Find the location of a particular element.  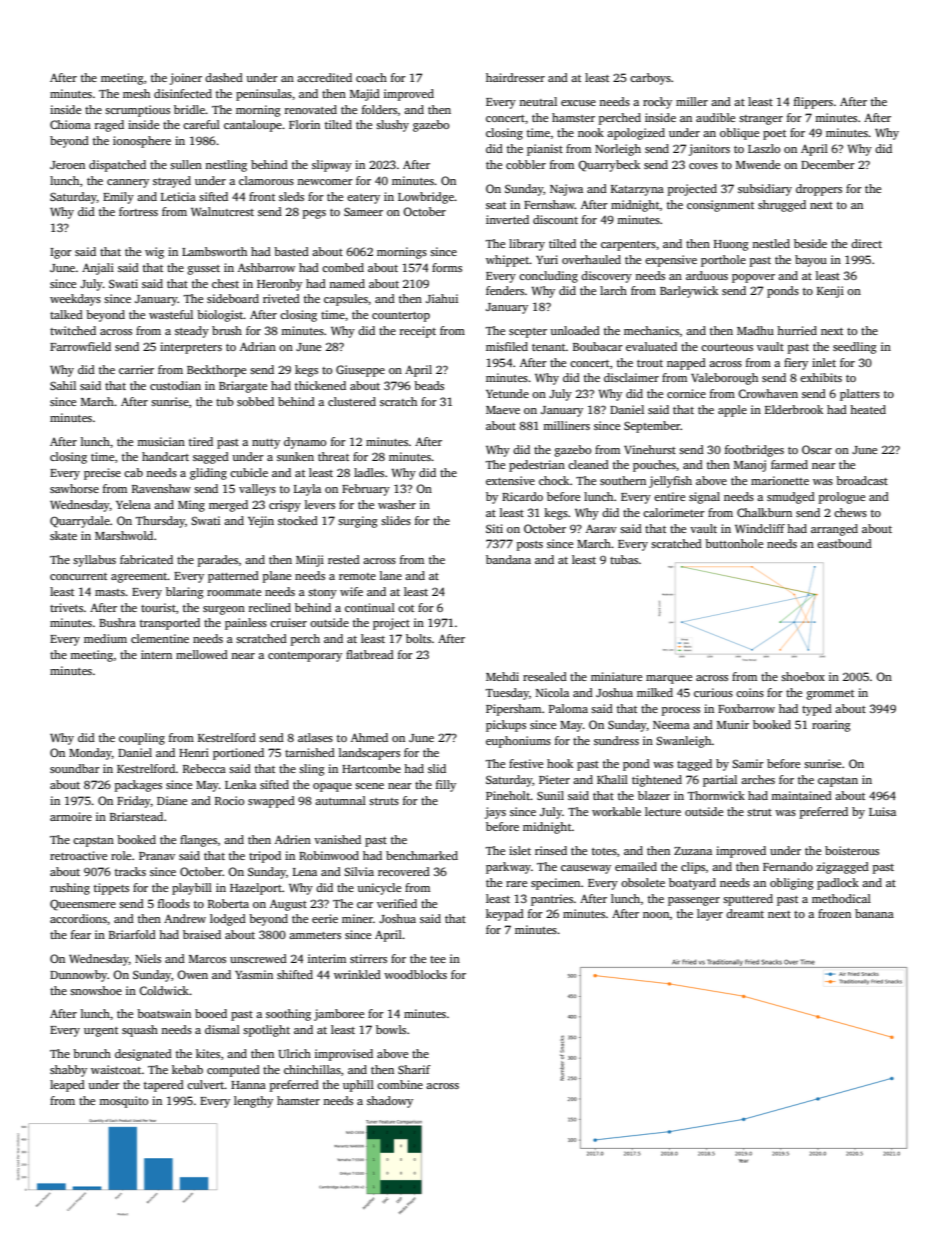

Kenji is located at coordinates (830, 292).
